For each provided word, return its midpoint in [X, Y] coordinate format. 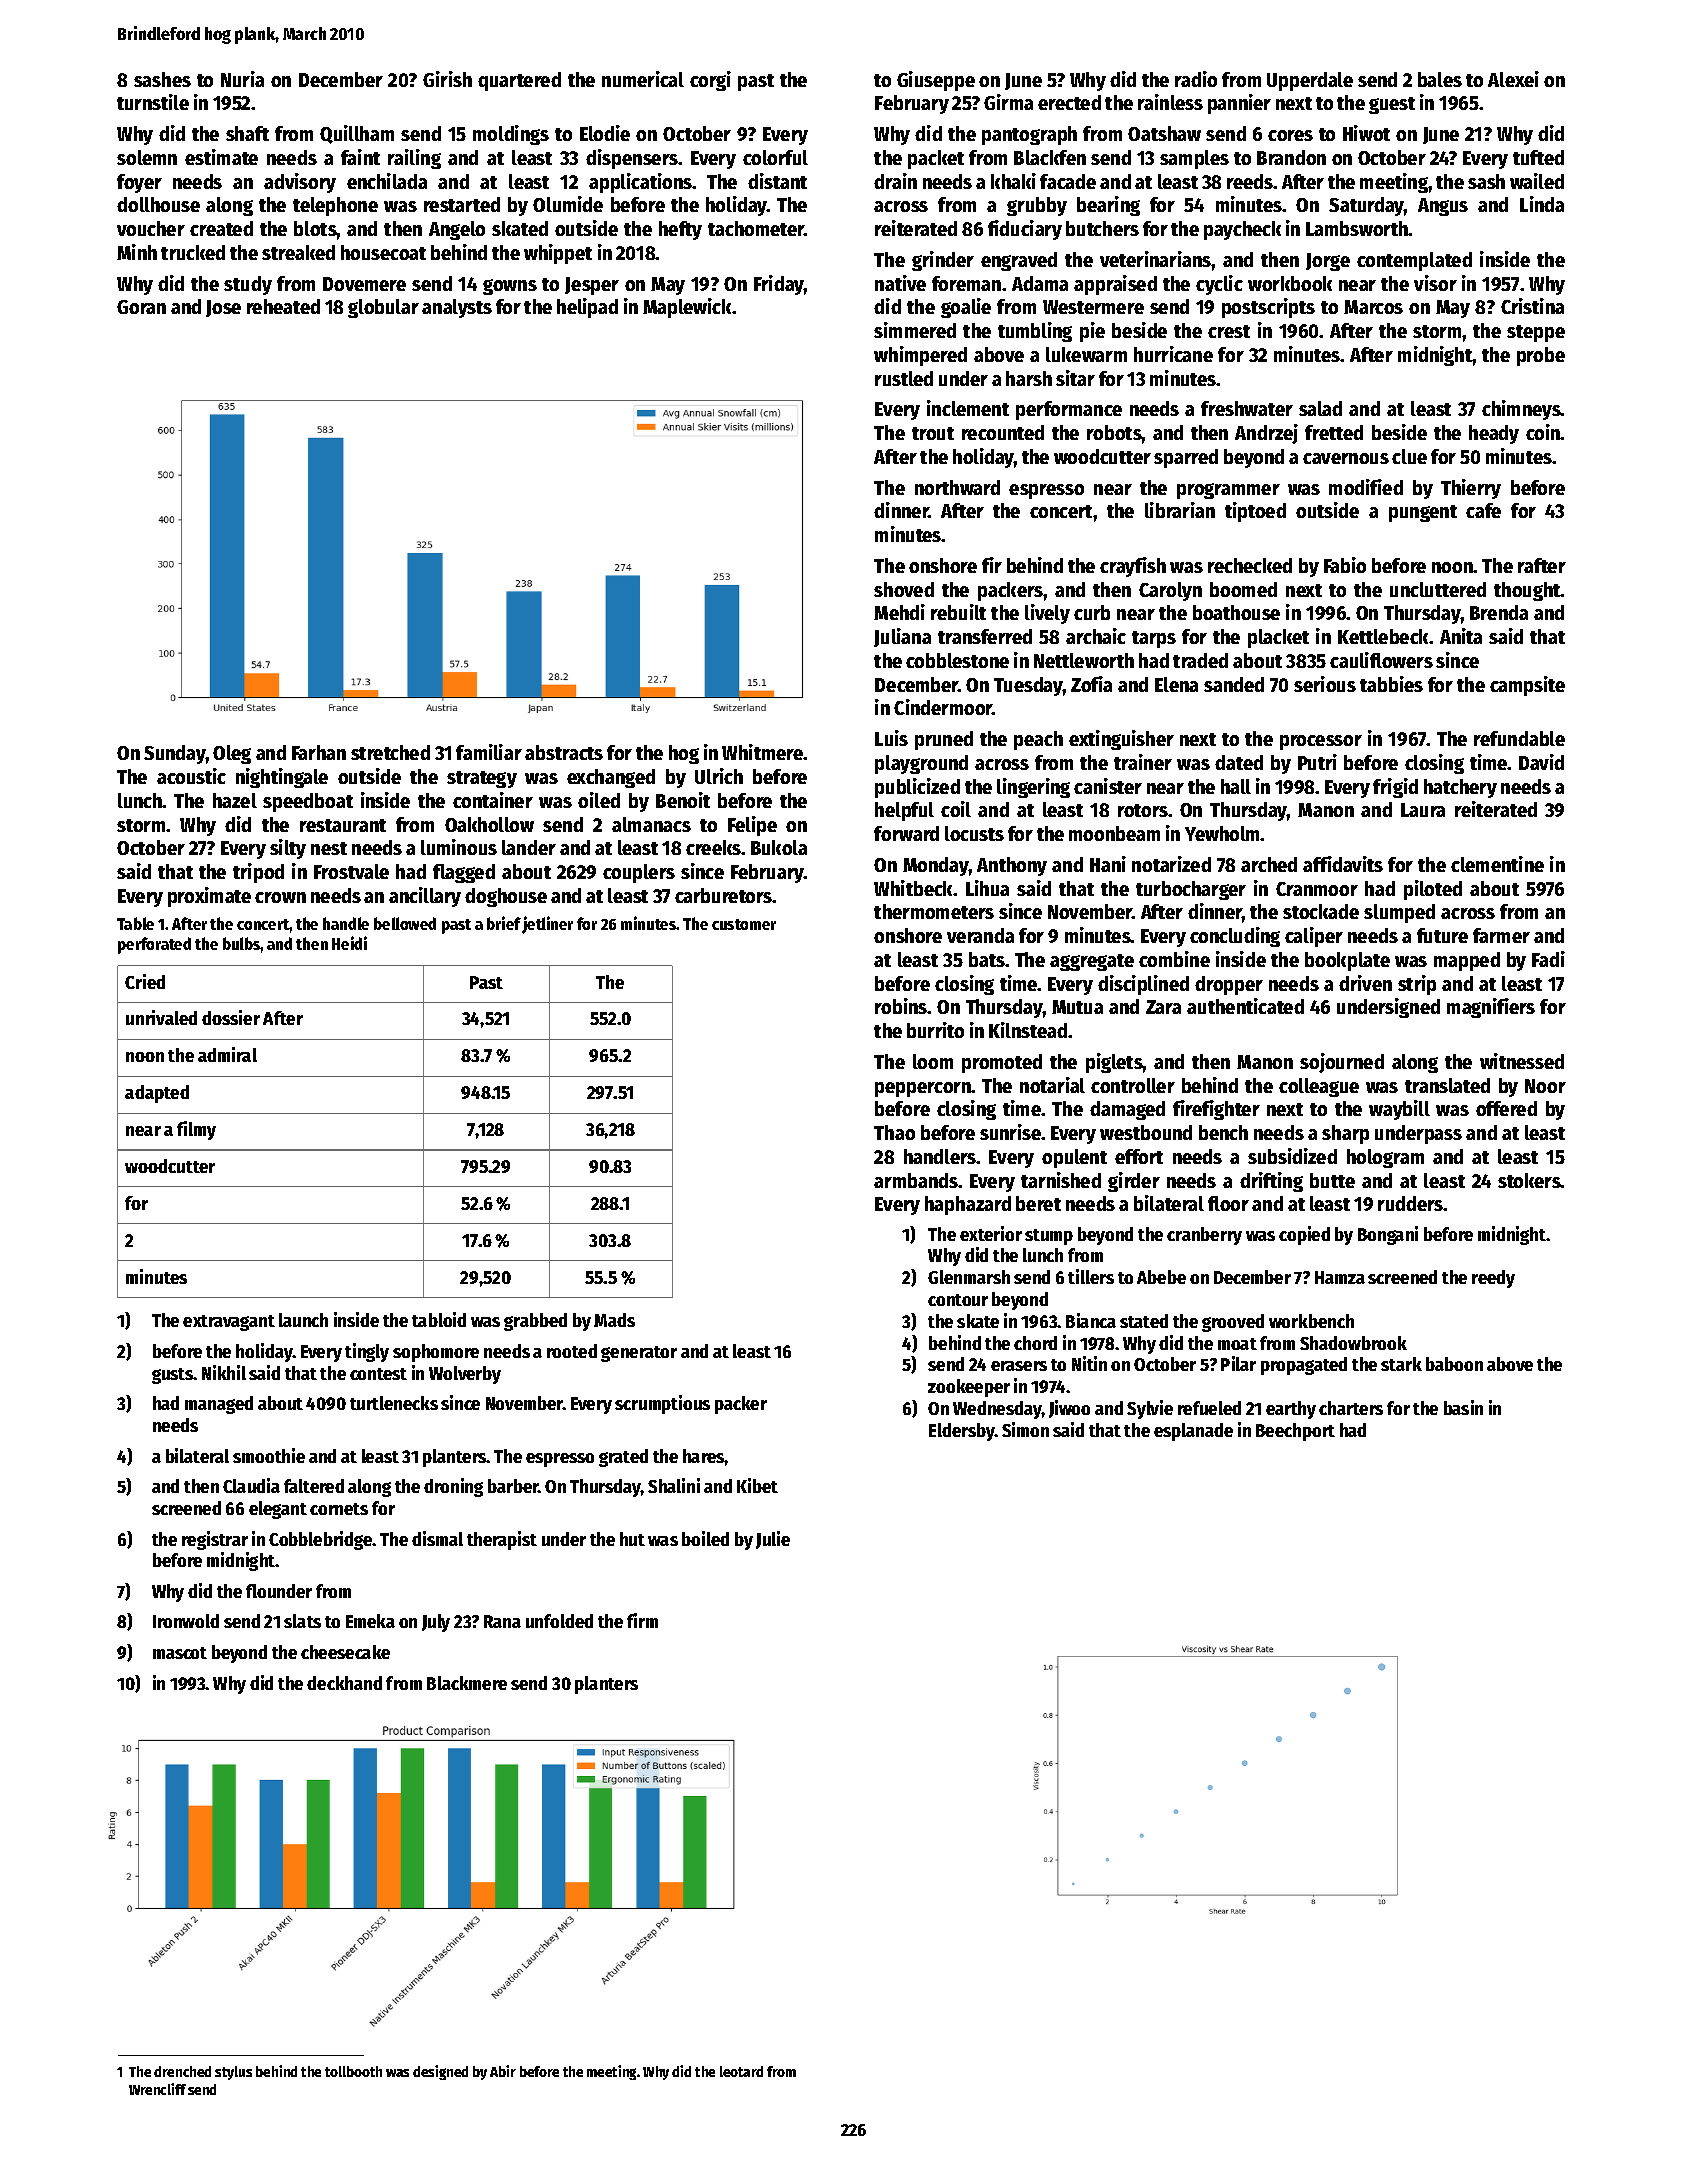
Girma [1008, 102]
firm [642, 1620]
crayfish [1133, 567]
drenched [182, 2071]
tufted [1538, 157]
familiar [489, 752]
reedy [1493, 1279]
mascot [180, 1653]
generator [639, 1354]
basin [1463, 1407]
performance [1069, 410]
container [493, 800]
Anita [1461, 636]
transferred [985, 636]
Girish [447, 79]
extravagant [229, 1323]
